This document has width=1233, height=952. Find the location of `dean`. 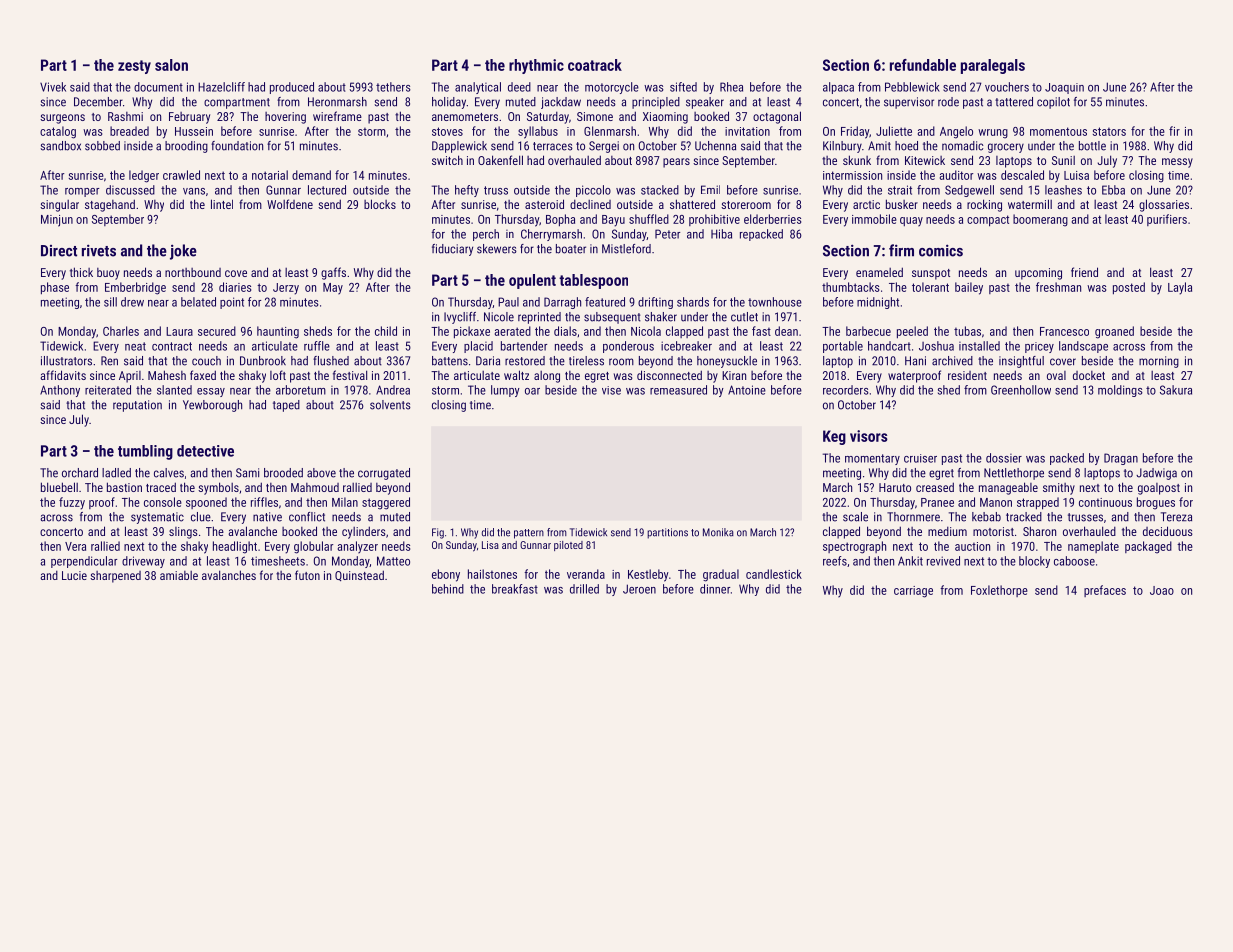

dean is located at coordinates (786, 331).
